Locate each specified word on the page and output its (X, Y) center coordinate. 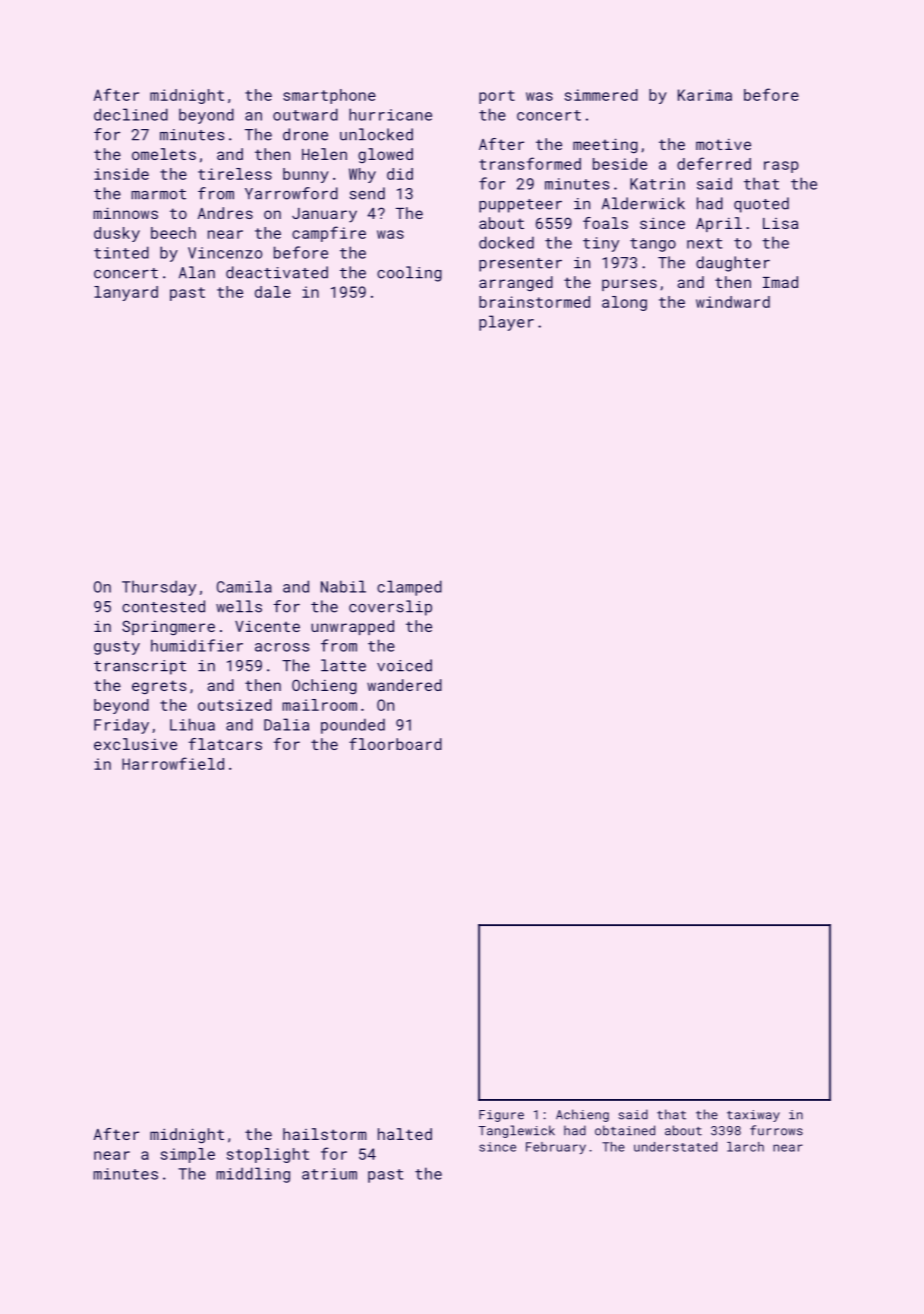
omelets (164, 154)
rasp (781, 167)
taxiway (753, 1116)
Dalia (286, 724)
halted (405, 1134)
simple (187, 1155)
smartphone (329, 96)
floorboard (395, 744)
